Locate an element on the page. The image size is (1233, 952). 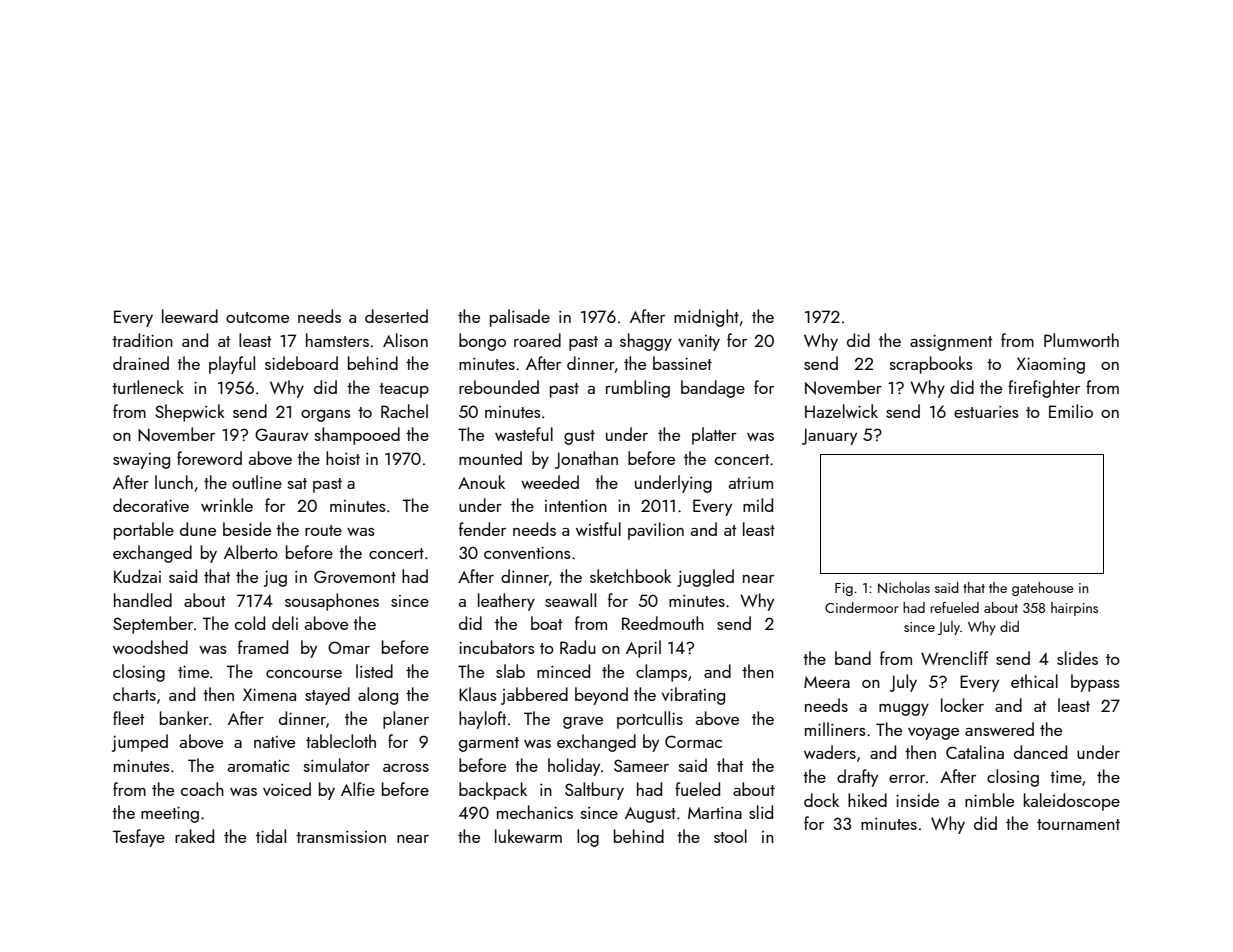
atrium is located at coordinates (751, 483).
